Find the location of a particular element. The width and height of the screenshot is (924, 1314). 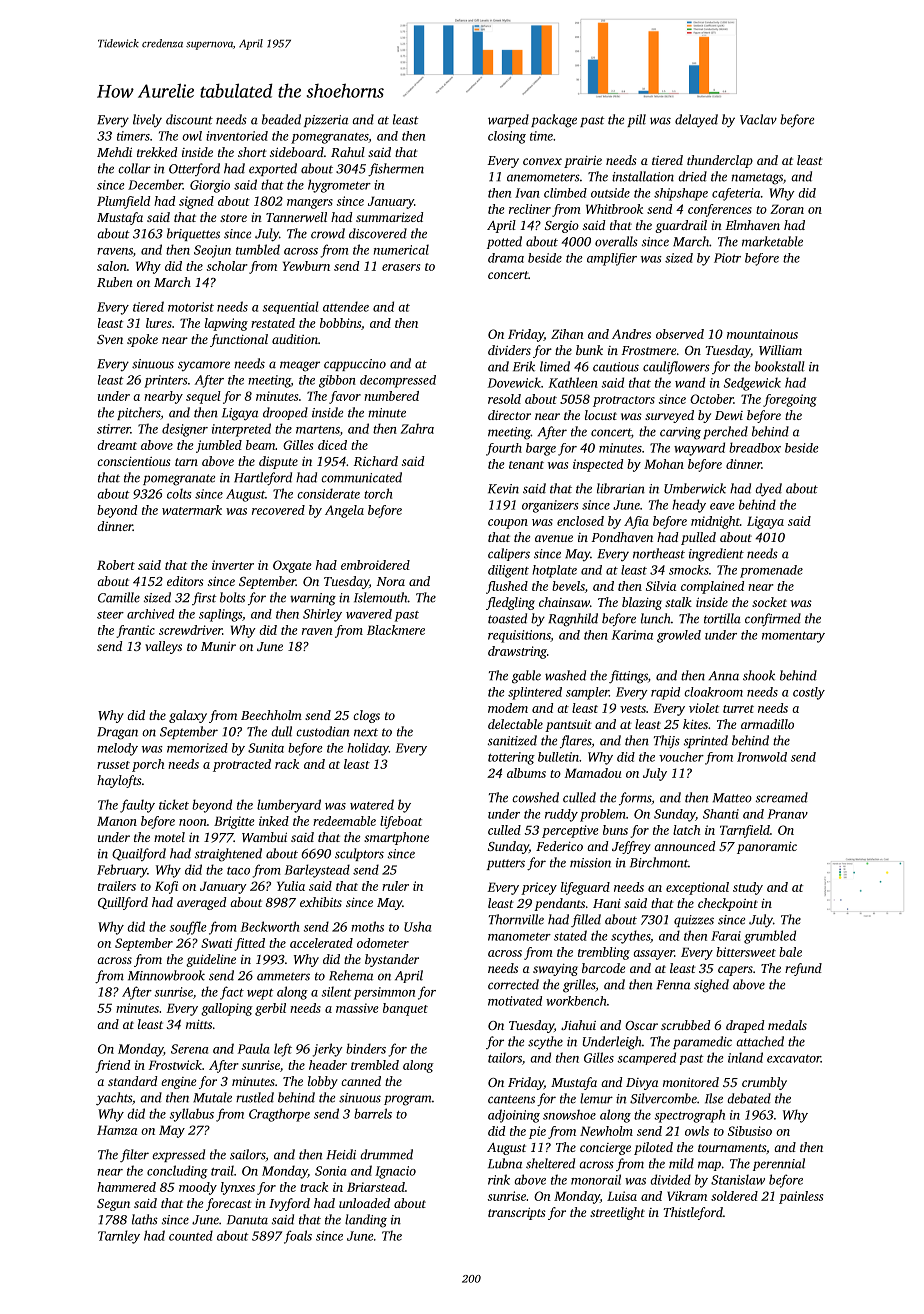

assayer is located at coordinates (653, 955).
